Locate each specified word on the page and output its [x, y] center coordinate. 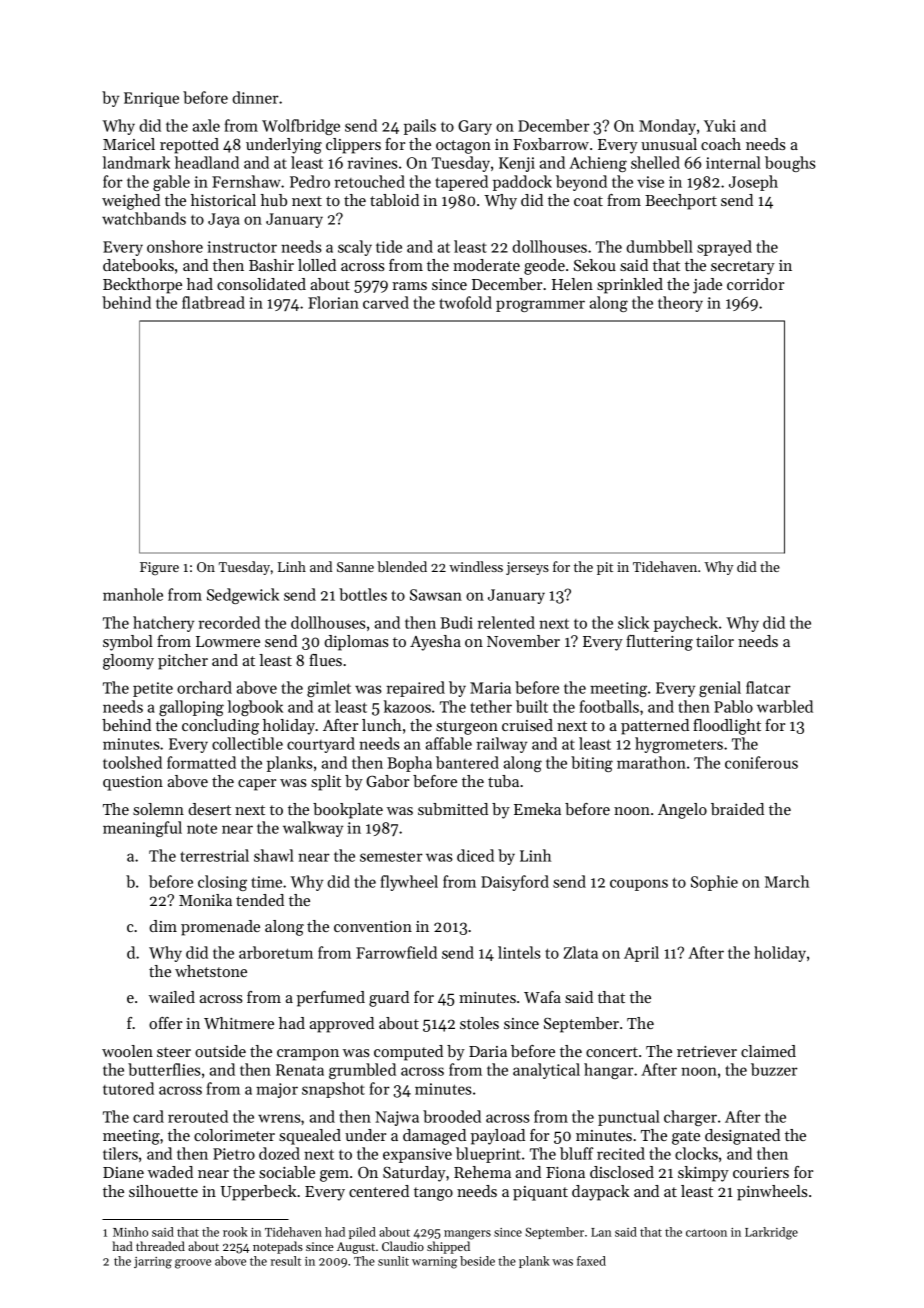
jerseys [527, 568]
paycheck [686, 624]
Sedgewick [243, 596]
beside [477, 1261]
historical [223, 200]
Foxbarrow [551, 144]
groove [193, 1264]
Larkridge [771, 1233]
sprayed [724, 248]
